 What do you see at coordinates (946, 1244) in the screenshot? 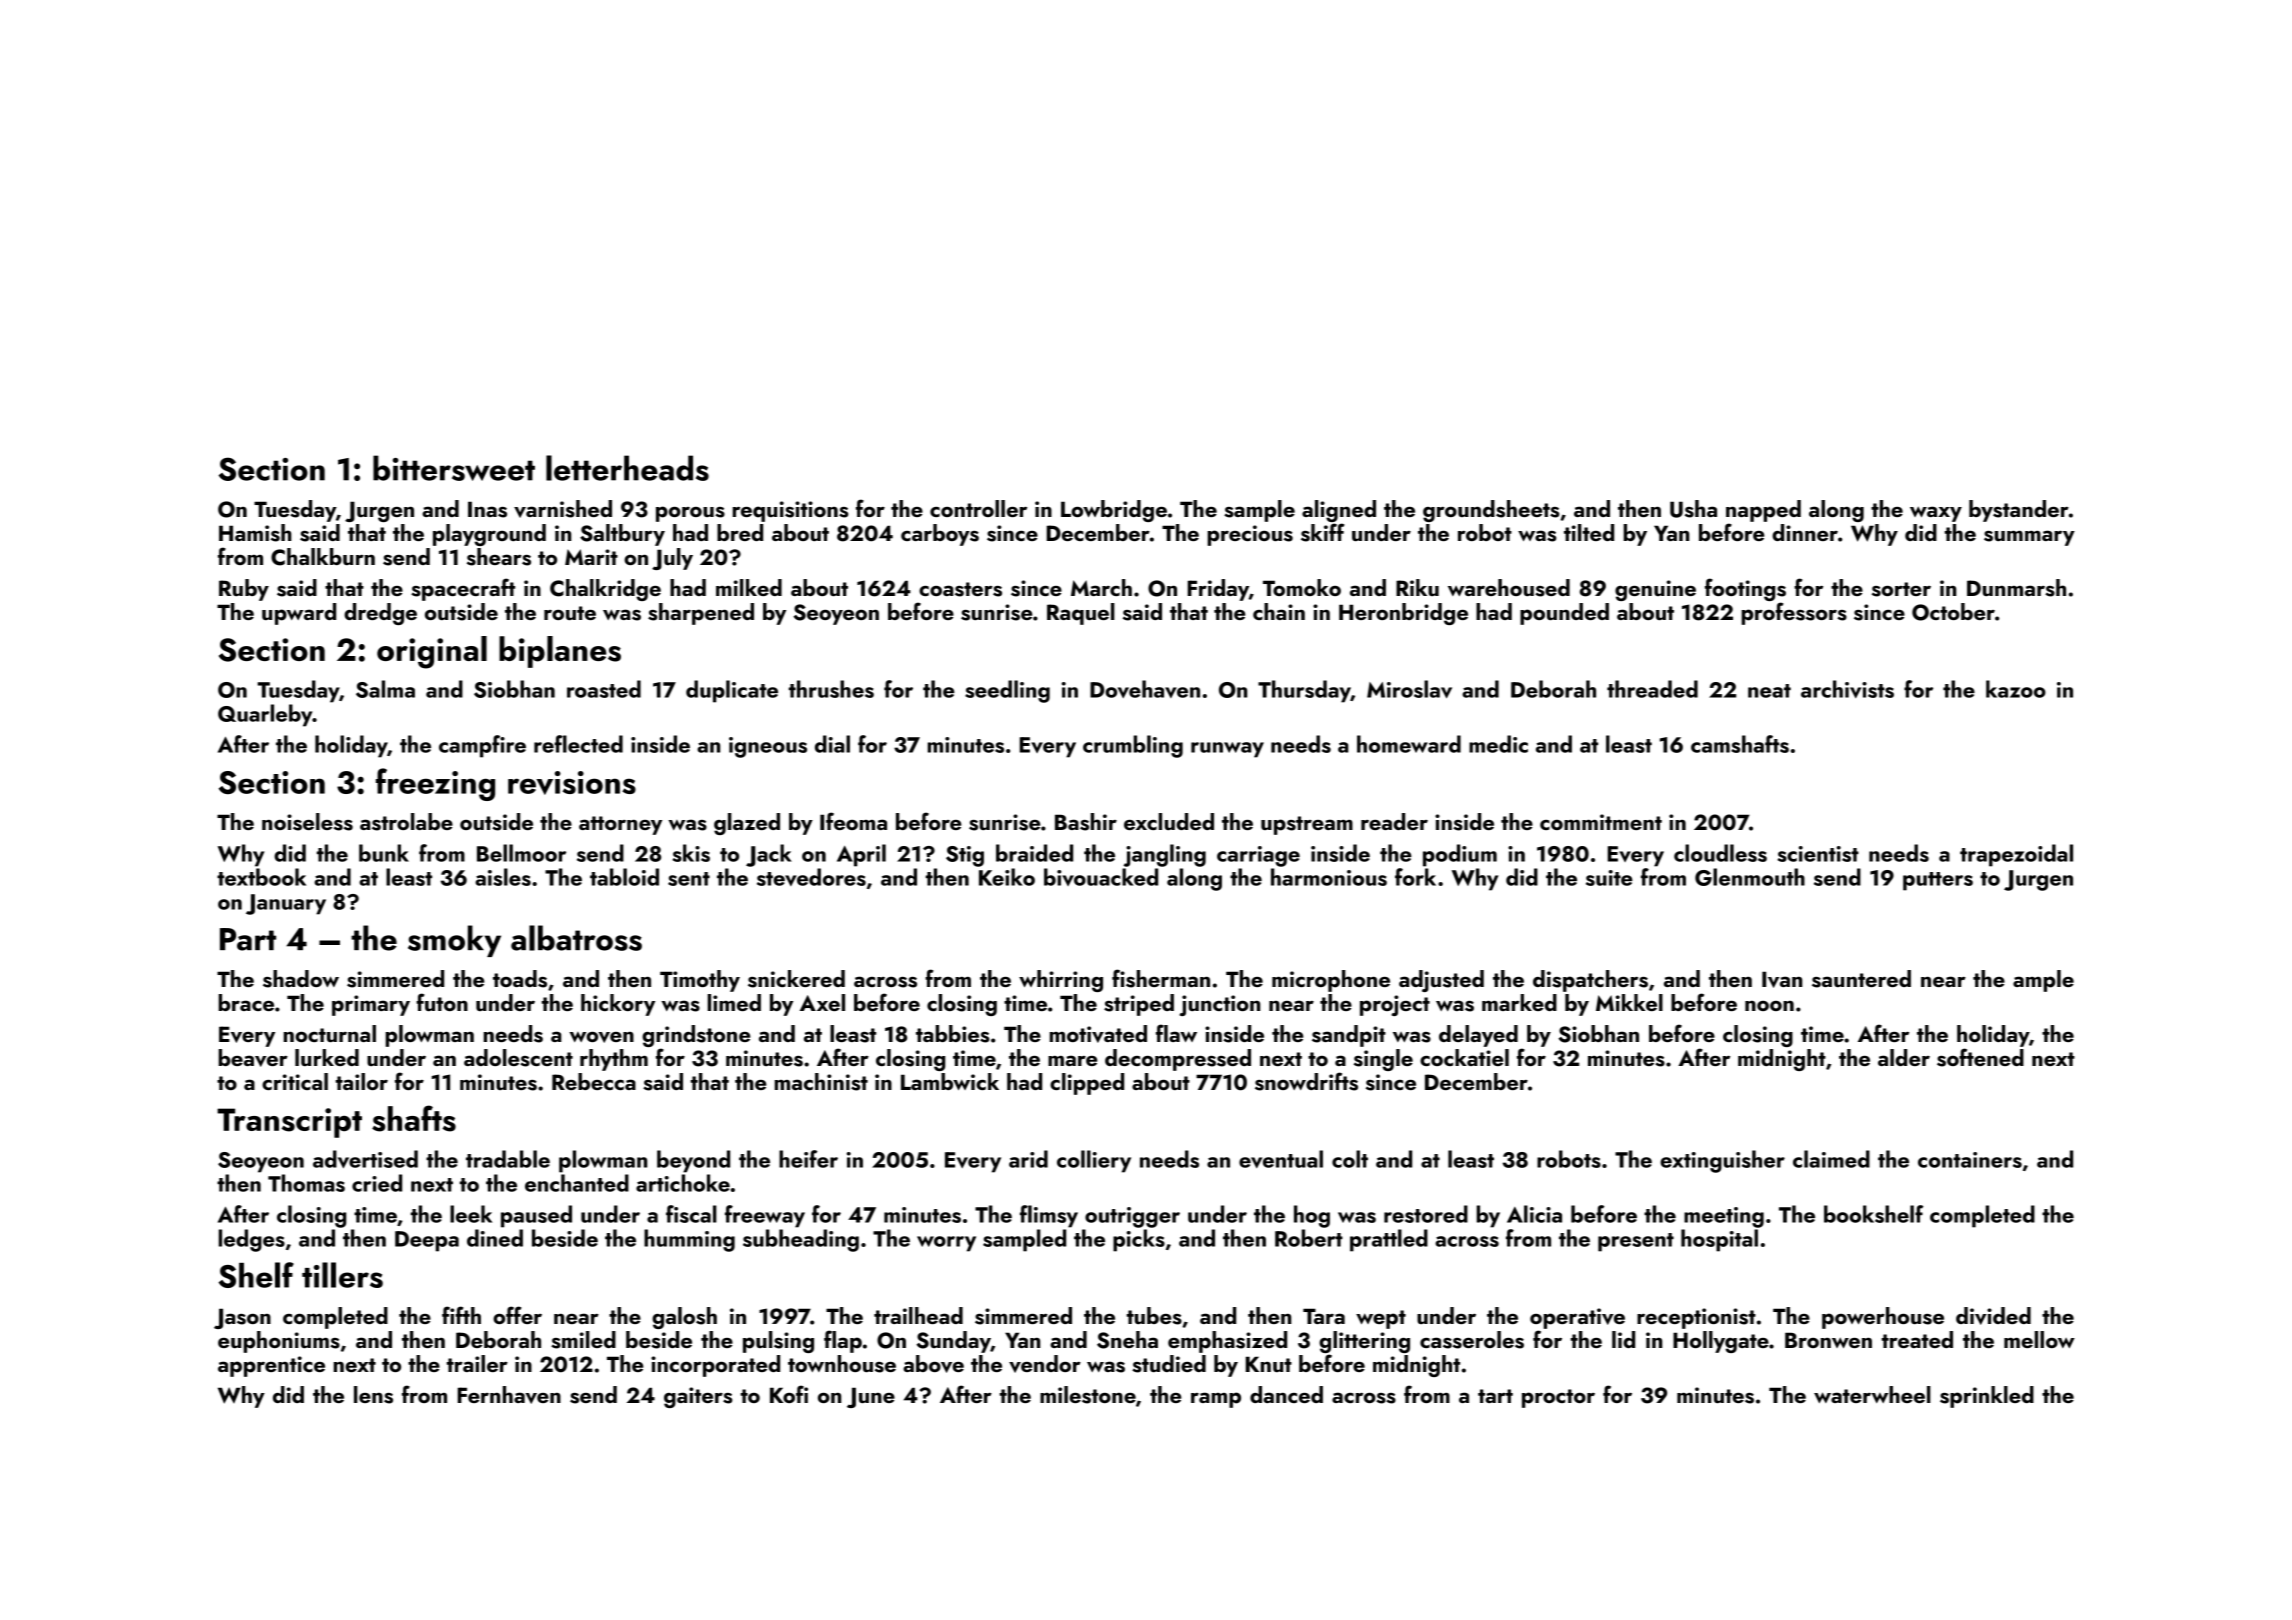
I see `worry` at bounding box center [946, 1244].
